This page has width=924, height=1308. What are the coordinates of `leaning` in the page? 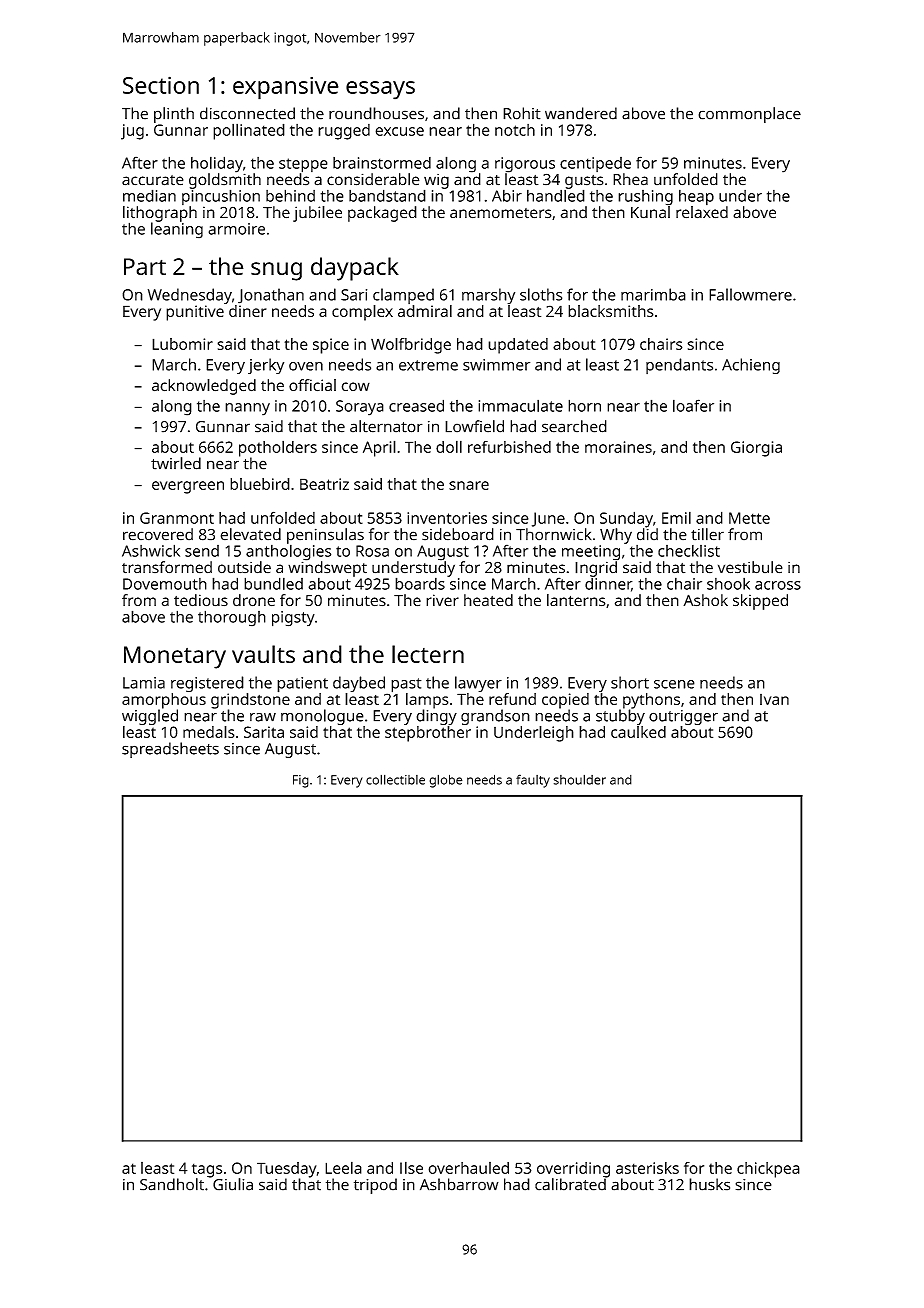 It's located at (177, 230).
